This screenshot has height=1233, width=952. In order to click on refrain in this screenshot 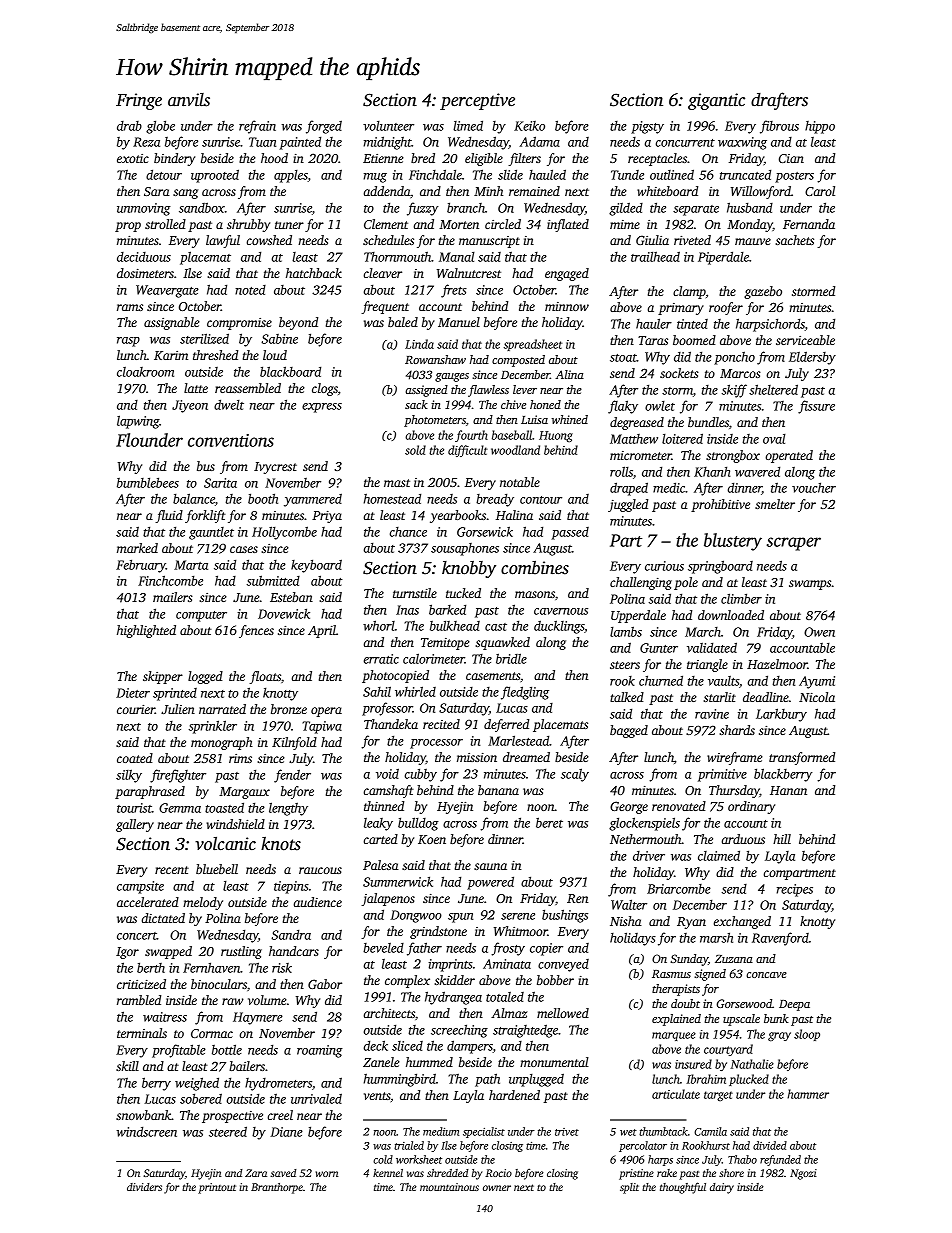, I will do `click(257, 127)`.
